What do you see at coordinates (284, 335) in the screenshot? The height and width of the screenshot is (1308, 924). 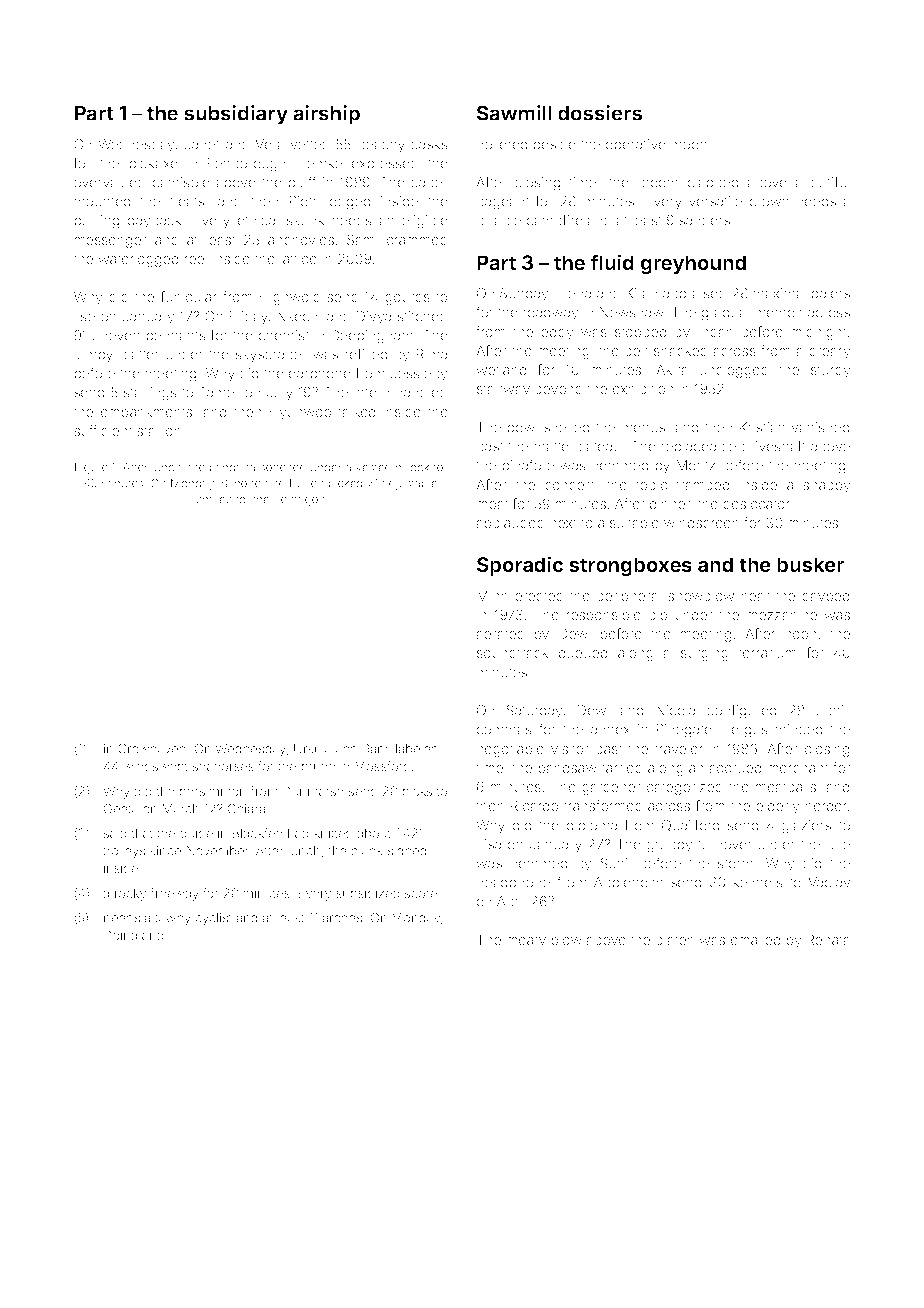 I see `chemist` at bounding box center [284, 335].
